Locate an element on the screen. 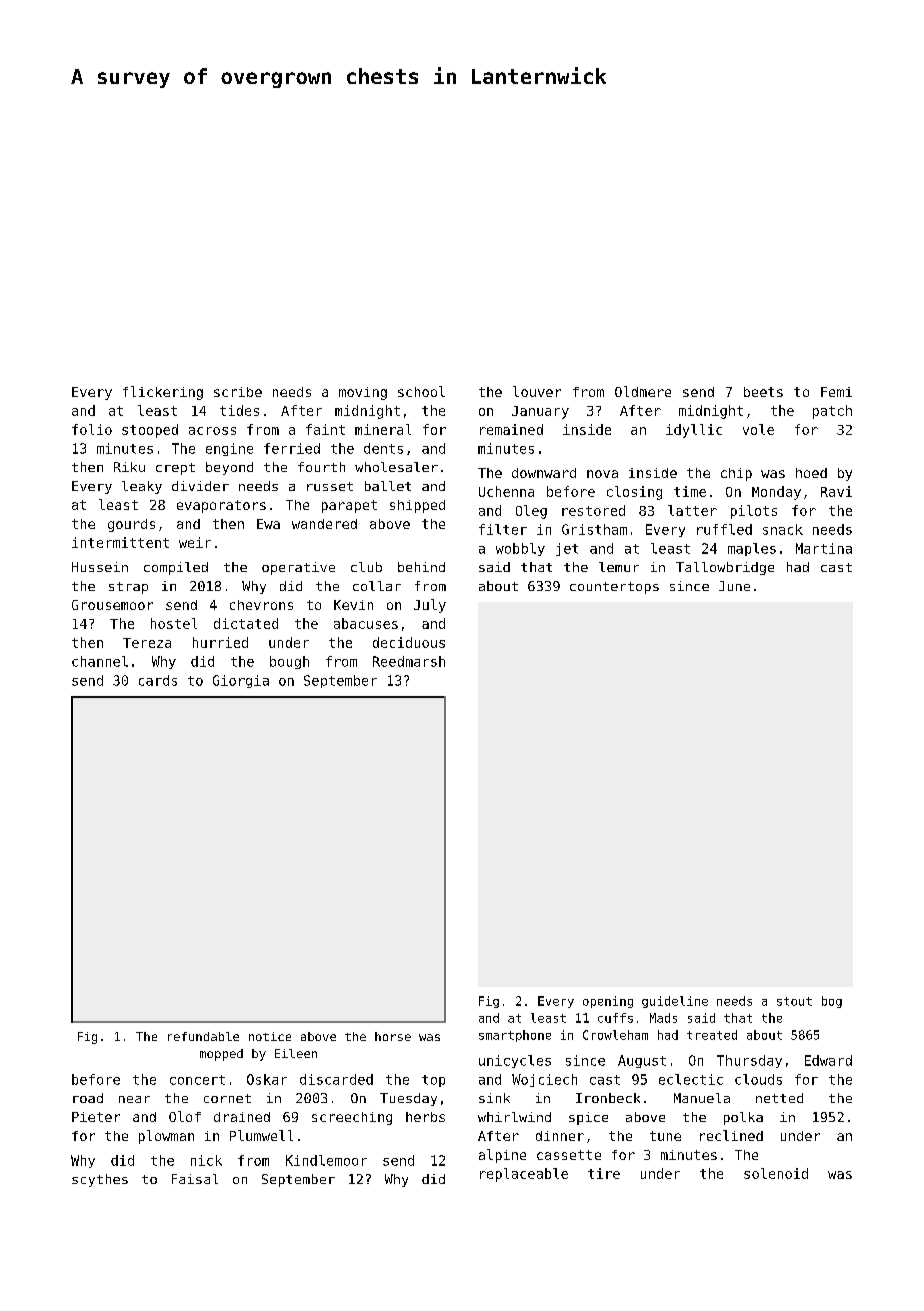 Image resolution: width=924 pixels, height=1311 pixels. Oldmere is located at coordinates (643, 391).
